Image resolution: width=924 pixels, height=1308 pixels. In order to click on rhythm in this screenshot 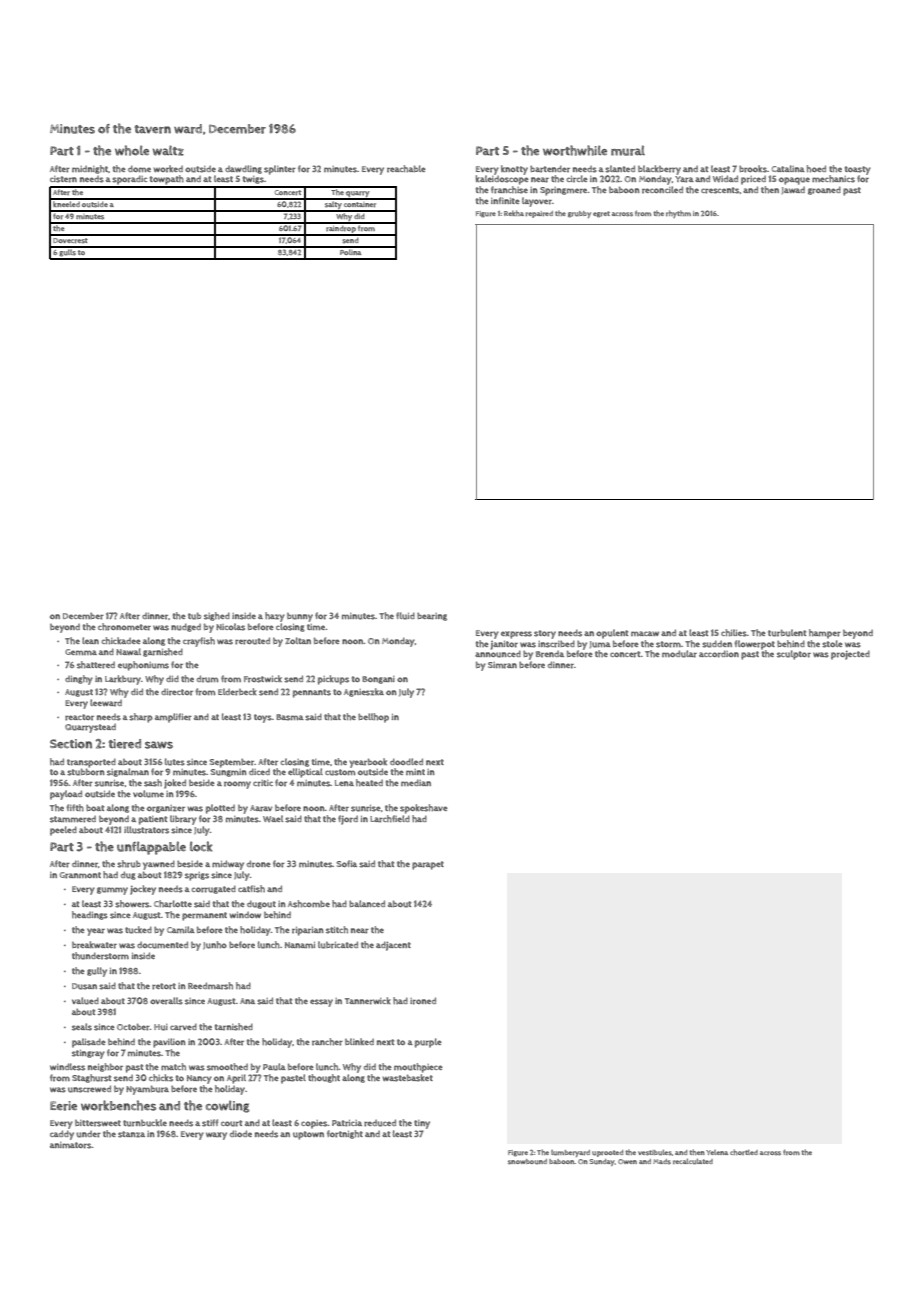, I will do `click(678, 214)`.
